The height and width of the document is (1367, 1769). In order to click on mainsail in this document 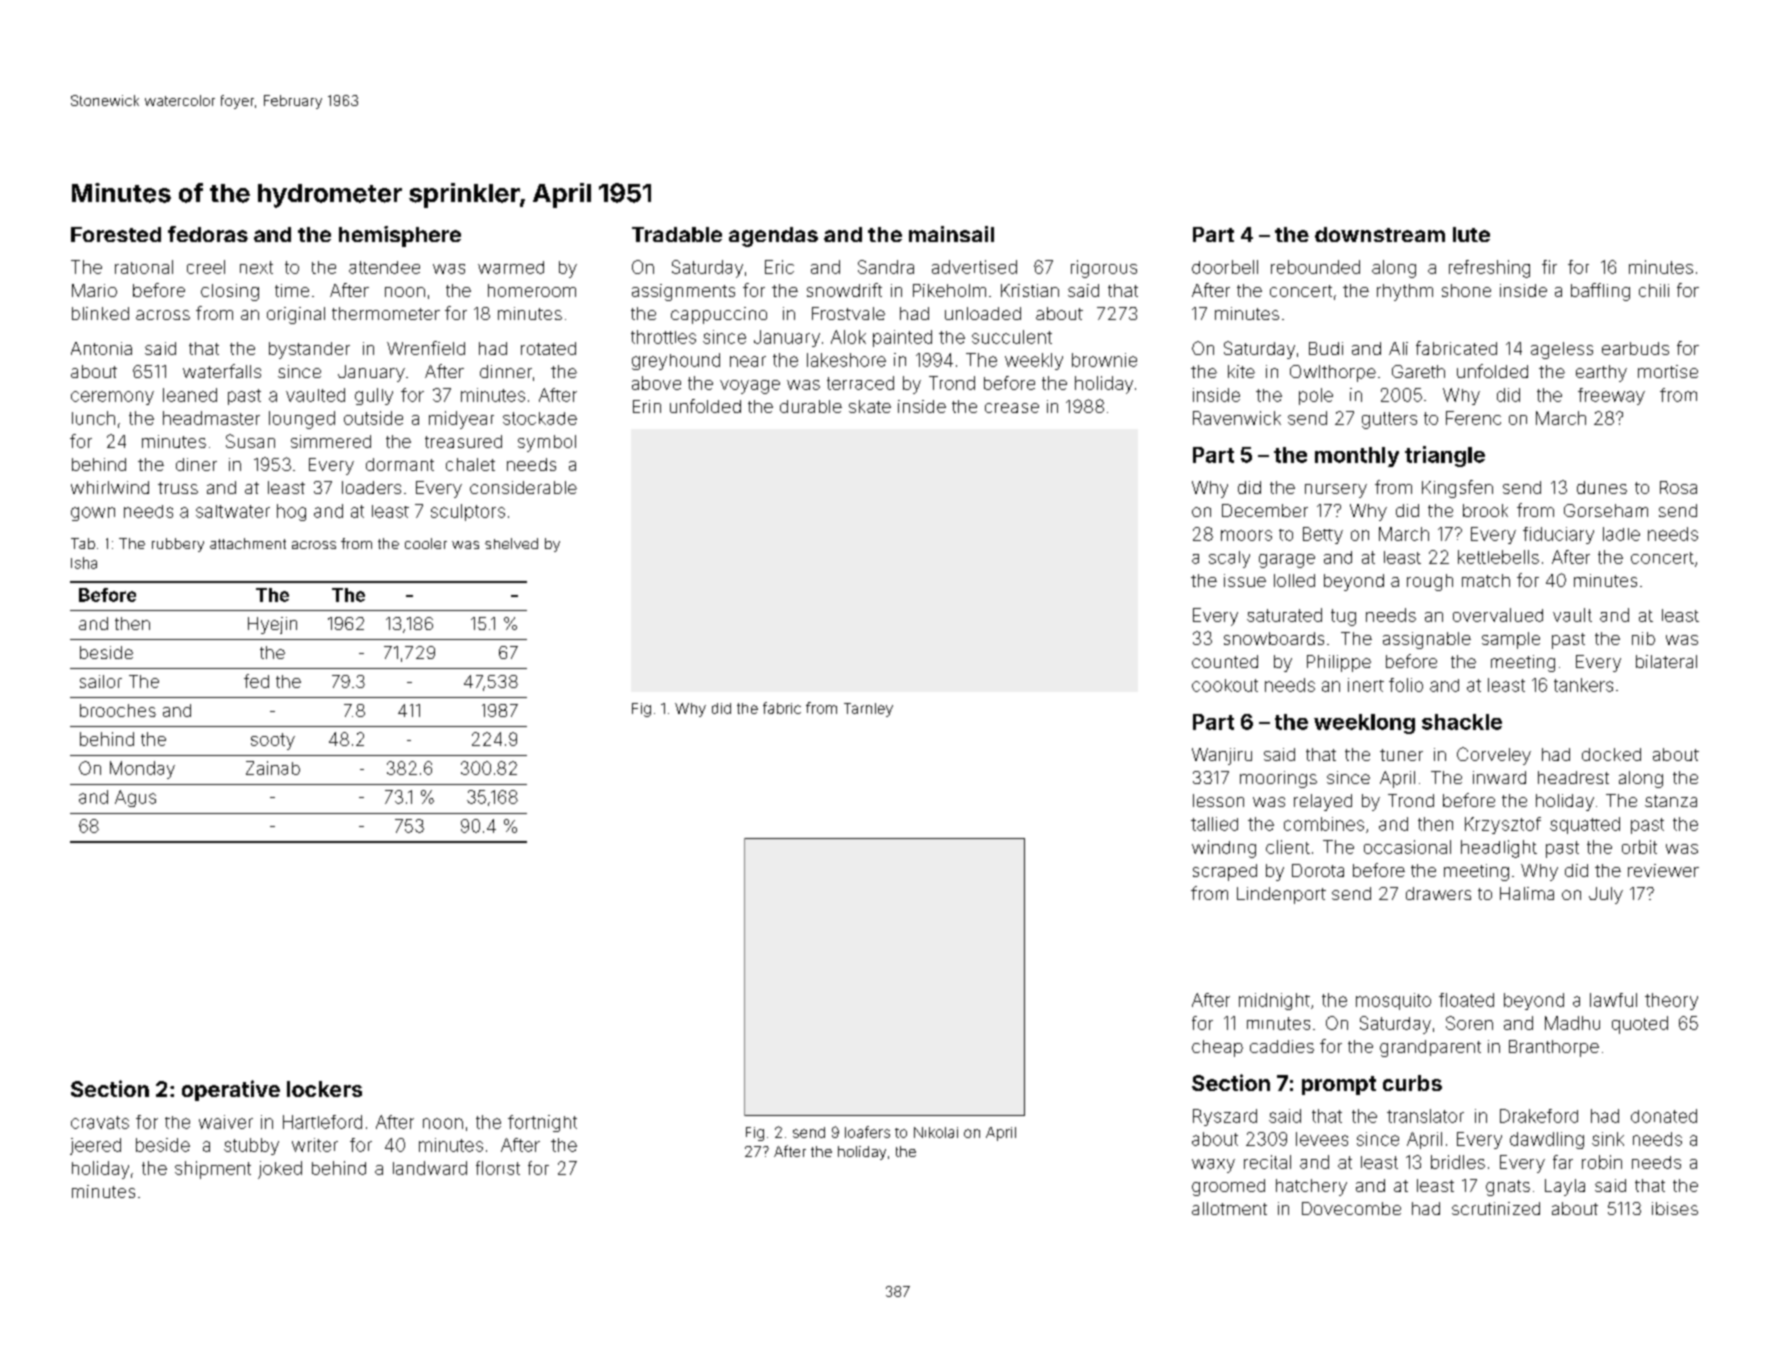, I will do `click(951, 234)`.
